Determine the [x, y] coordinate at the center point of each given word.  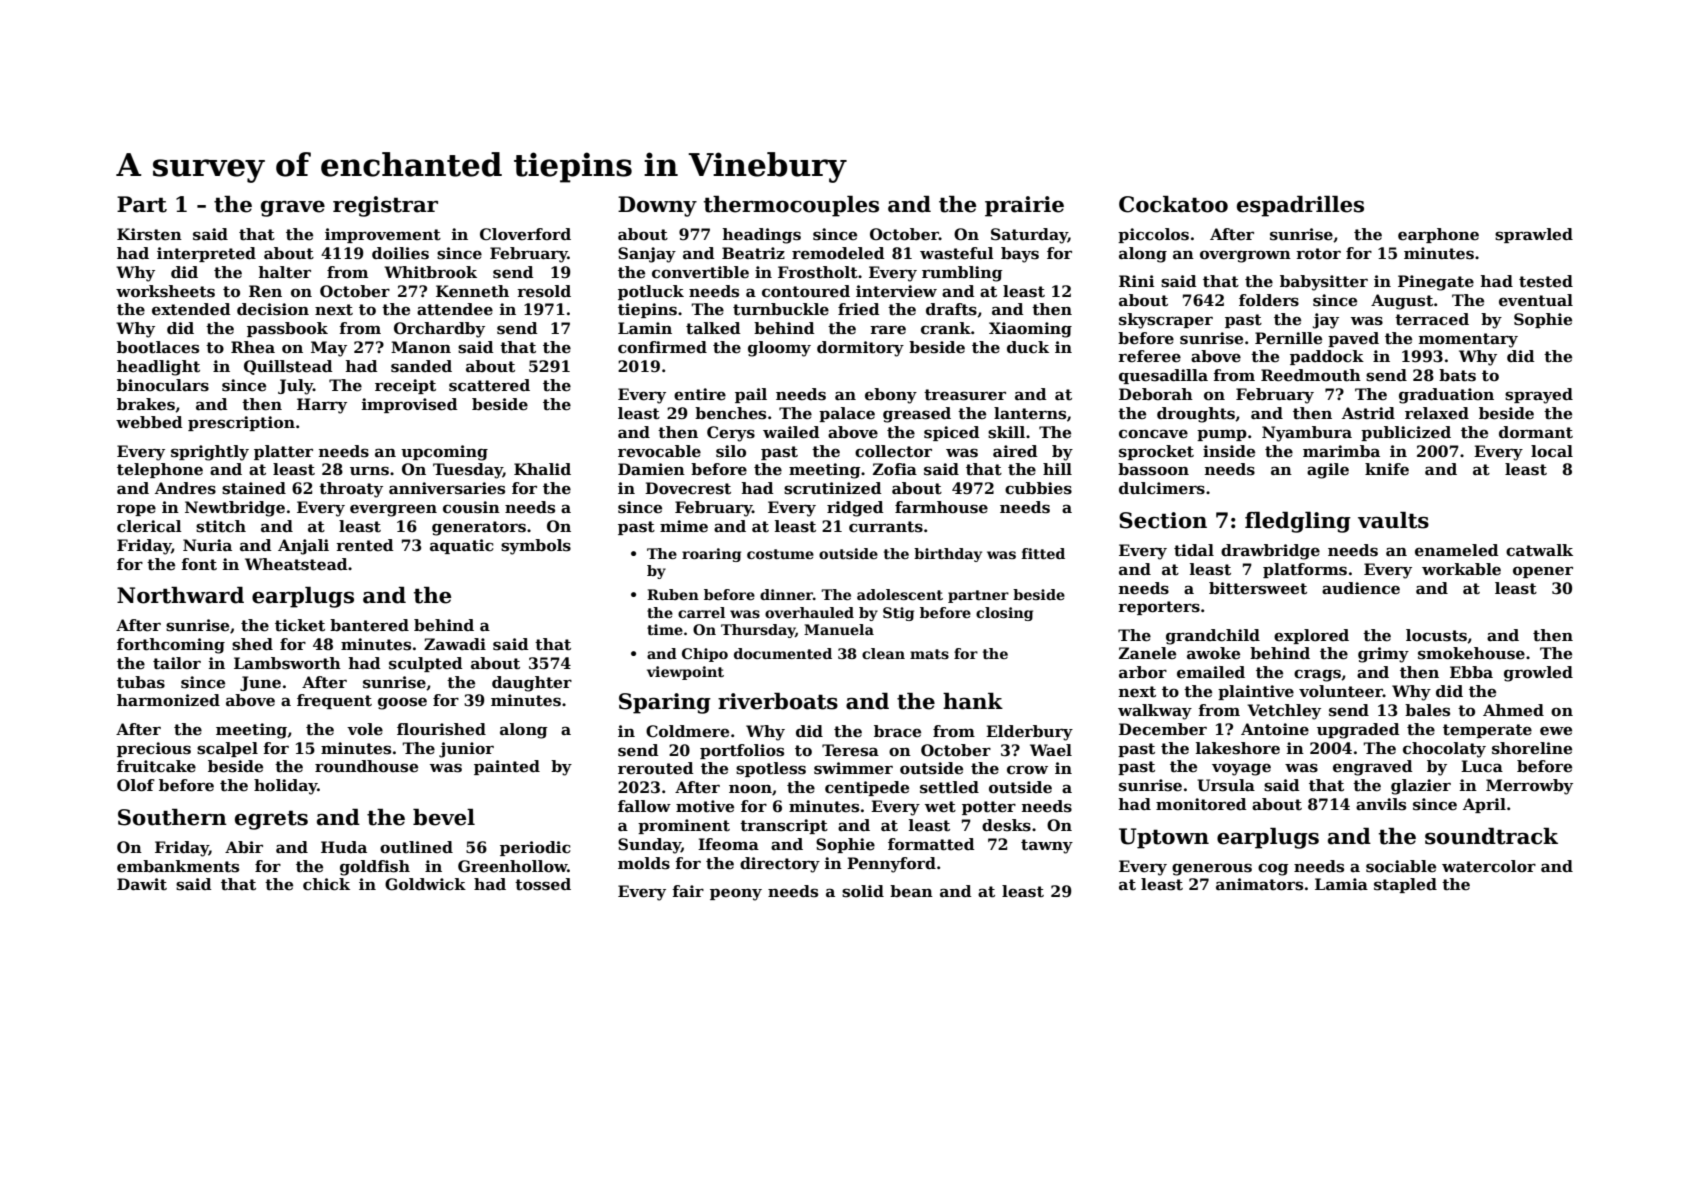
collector [893, 451]
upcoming [444, 453]
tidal [1194, 550]
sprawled [1534, 235]
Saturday [1029, 236]
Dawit [142, 884]
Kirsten [149, 234]
